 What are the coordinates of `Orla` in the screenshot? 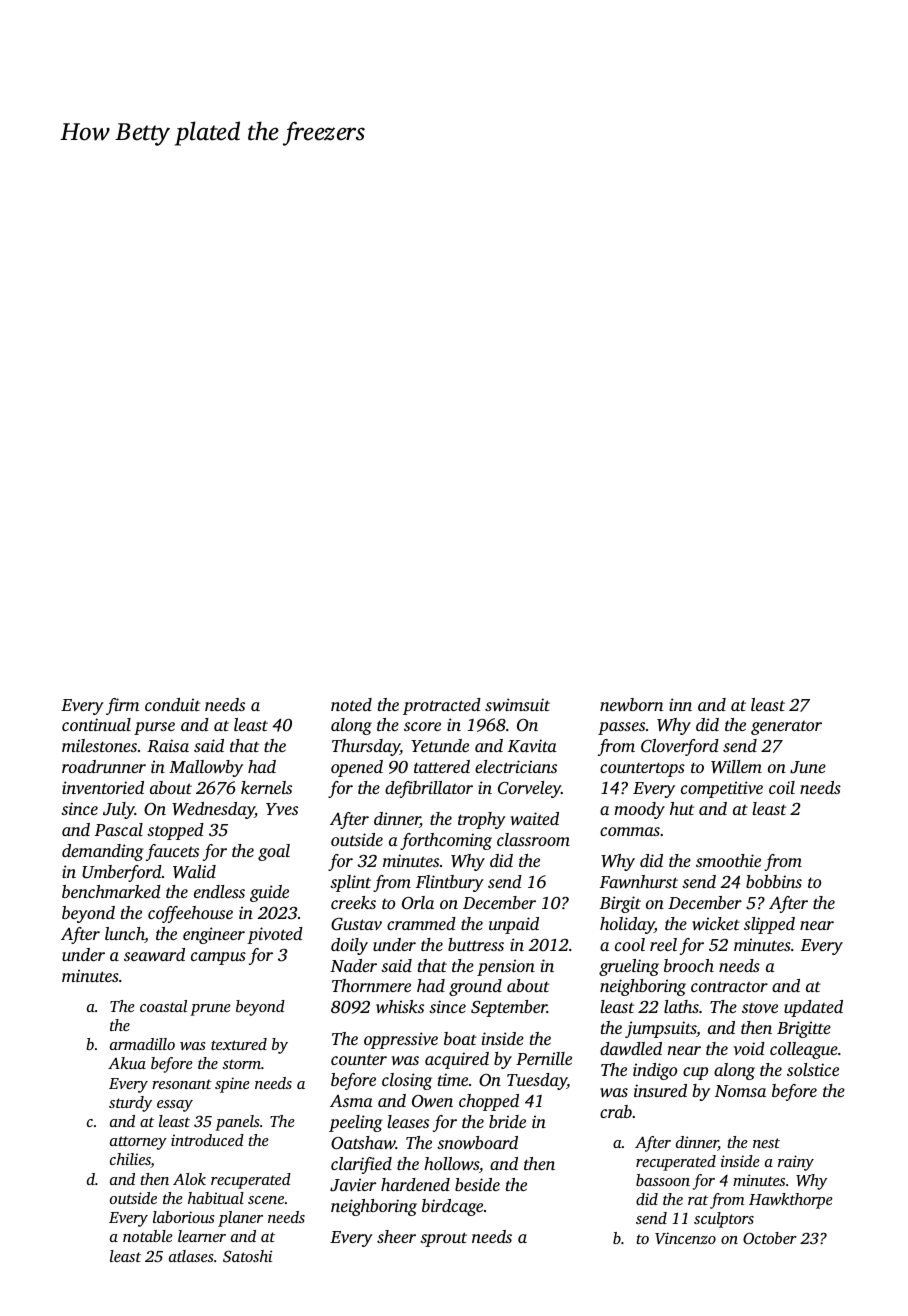 It's located at (418, 903).
